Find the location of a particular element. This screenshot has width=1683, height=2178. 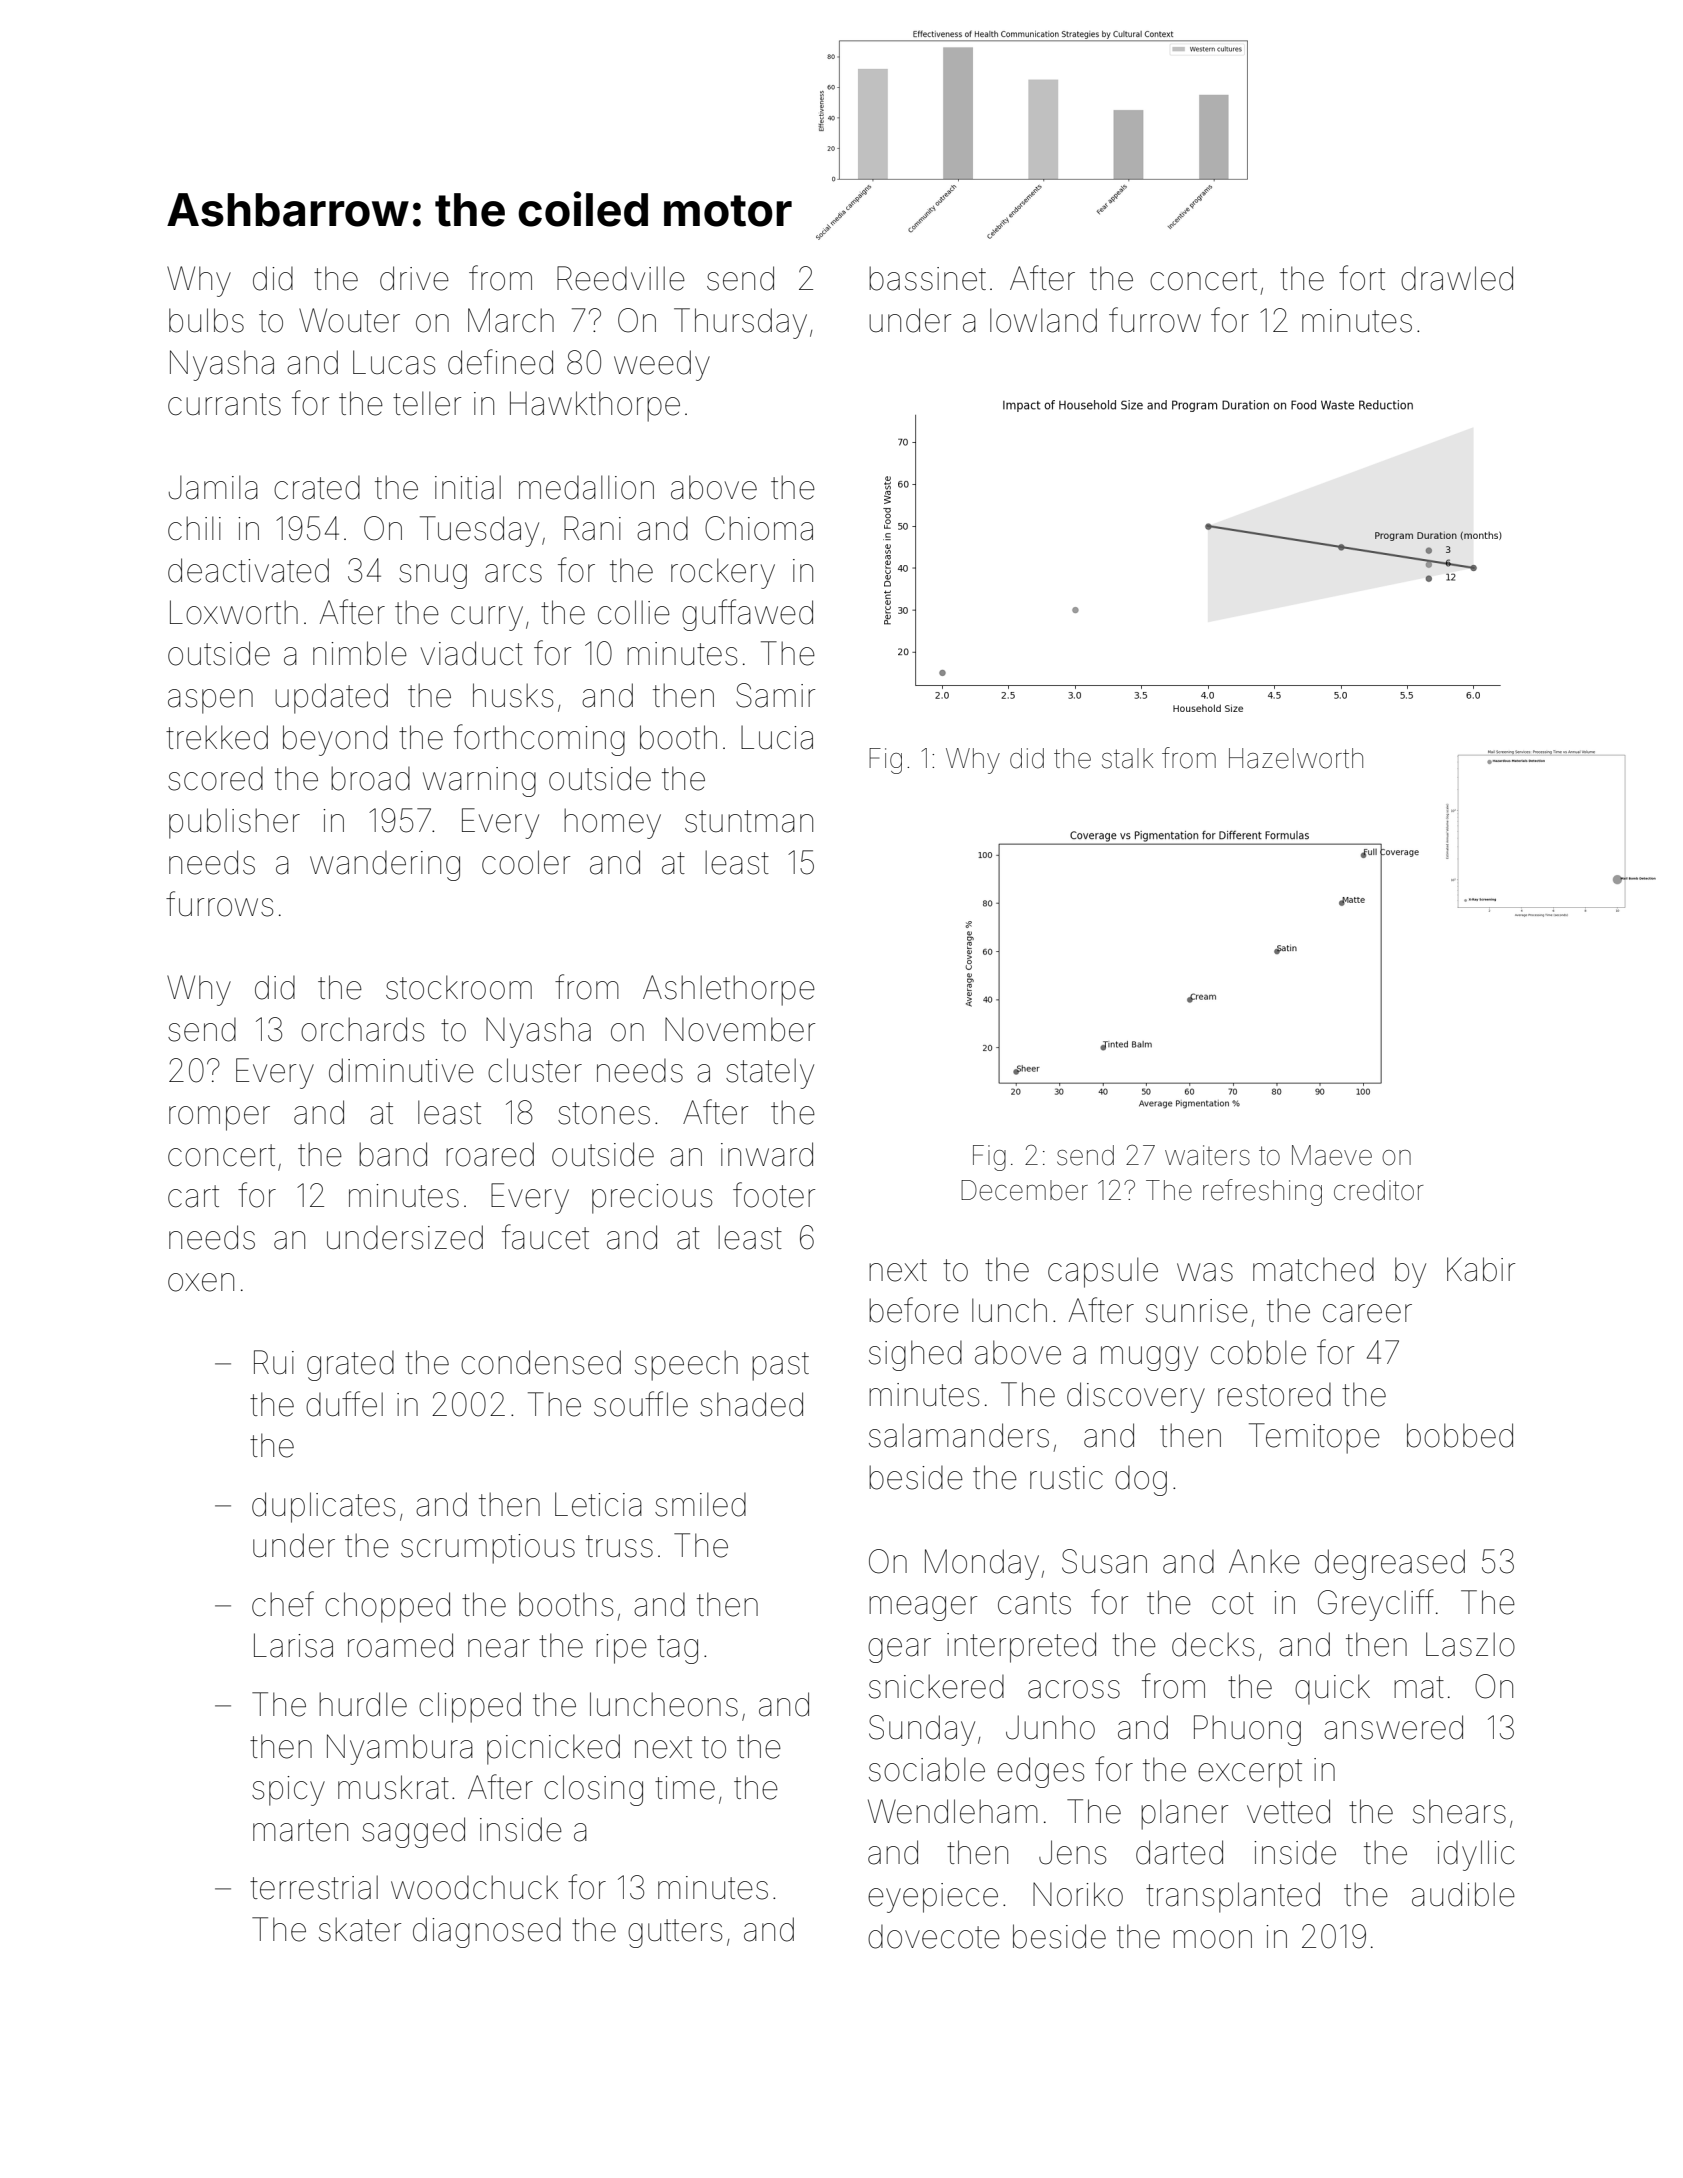

Jamila is located at coordinates (213, 487).
